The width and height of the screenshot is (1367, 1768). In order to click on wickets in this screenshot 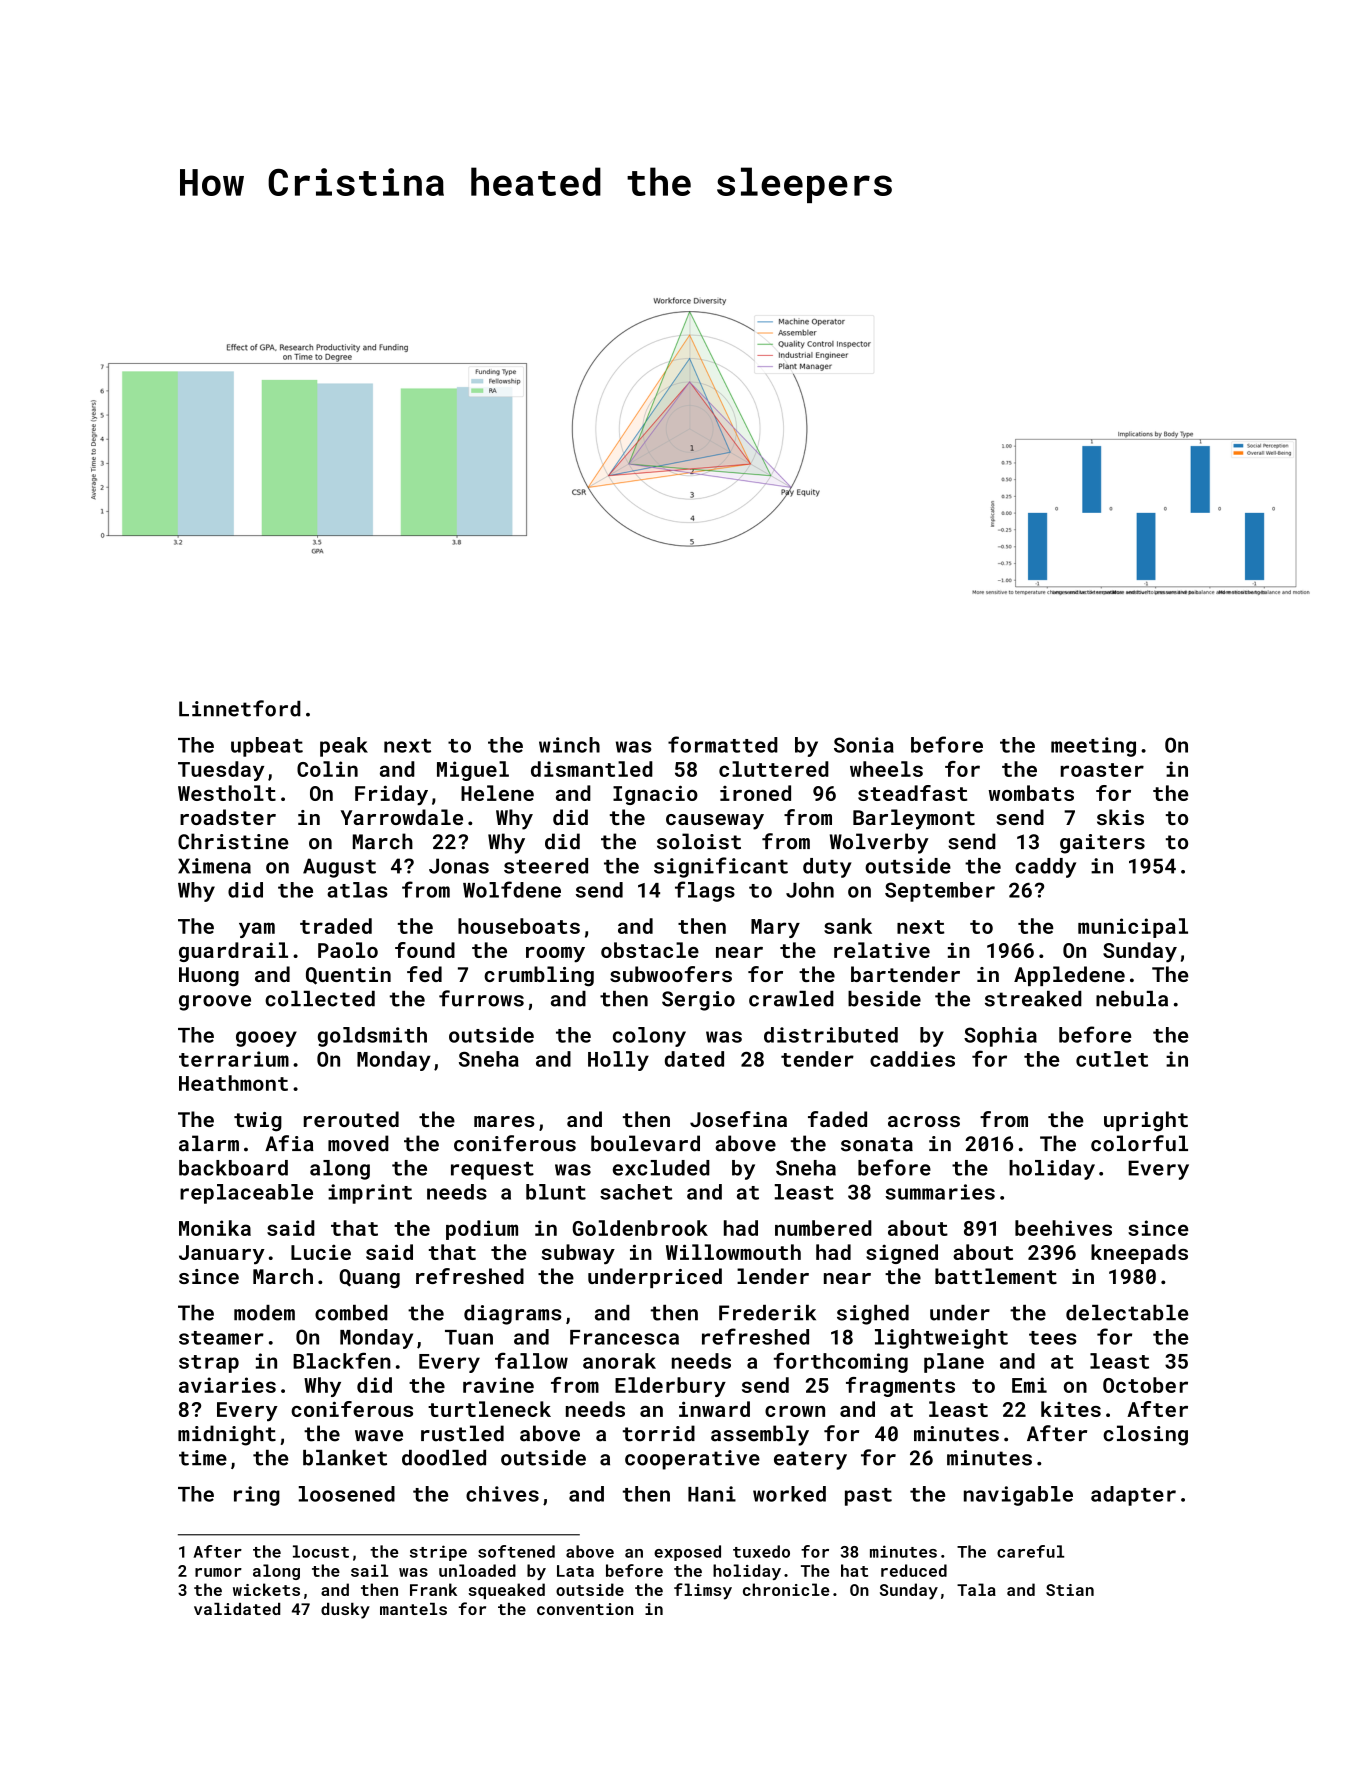, I will do `click(266, 1589)`.
